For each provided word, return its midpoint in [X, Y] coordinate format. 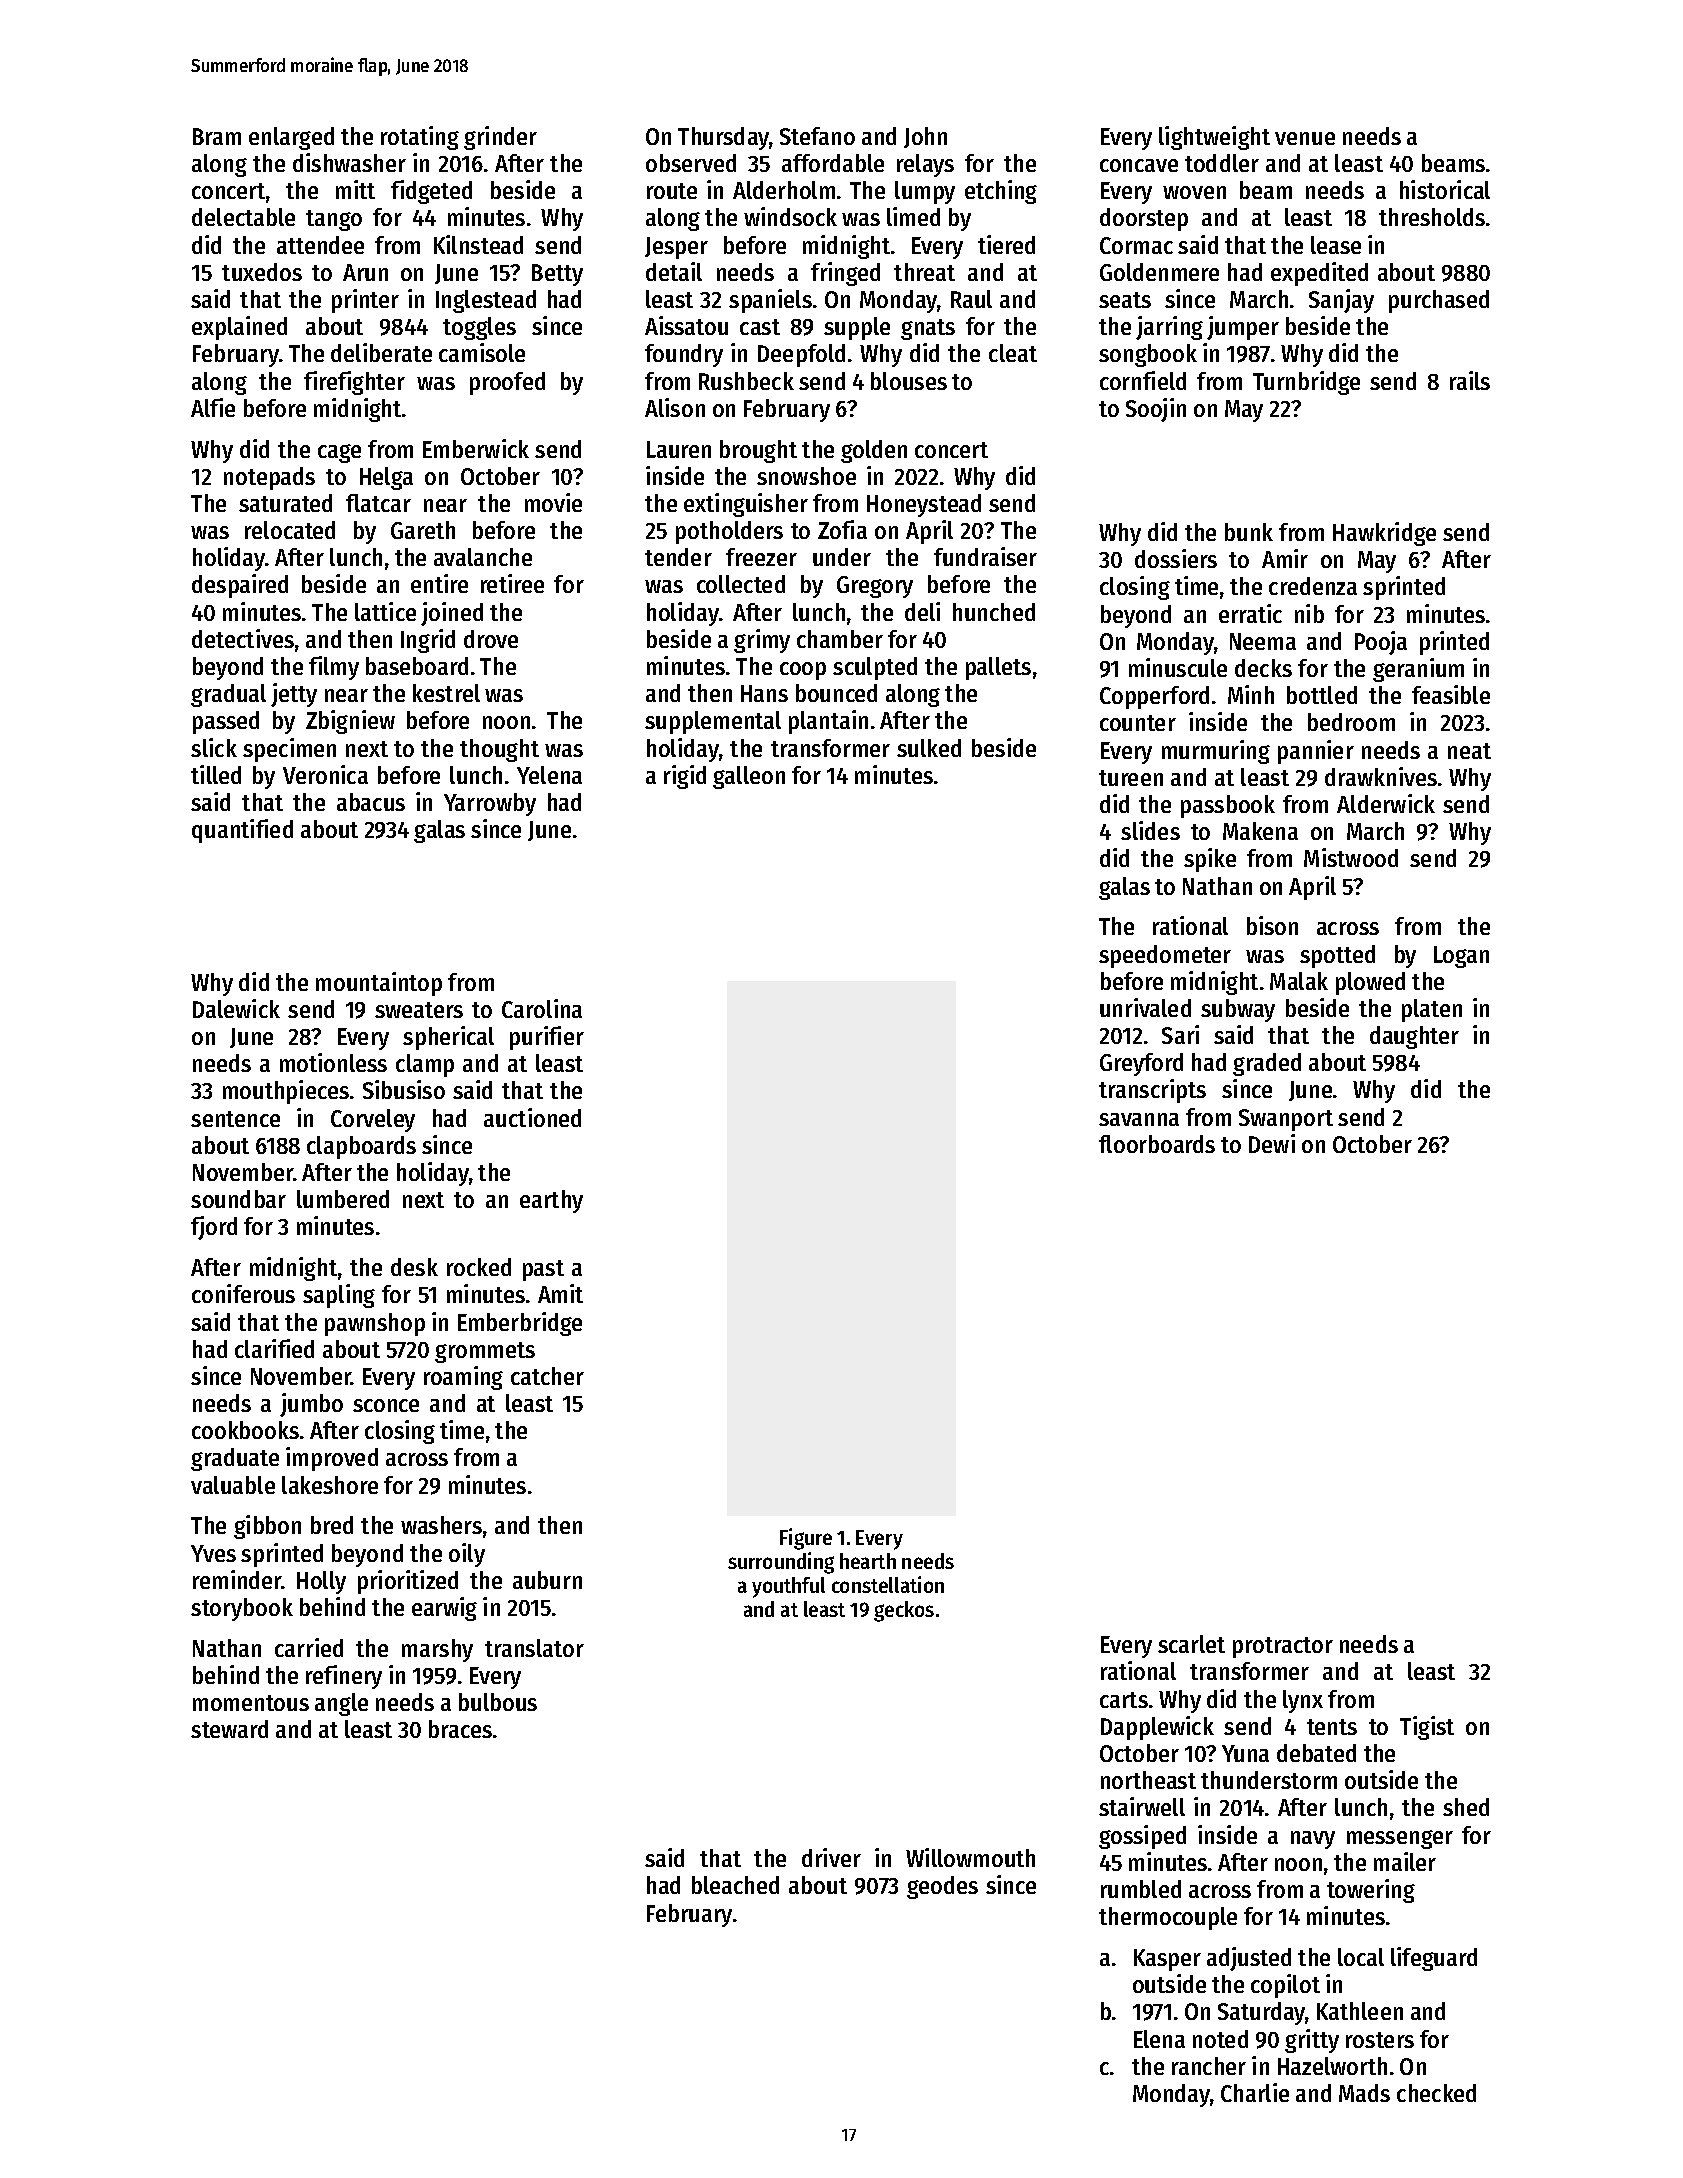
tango [334, 220]
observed [691, 163]
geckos [904, 1611]
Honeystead [924, 505]
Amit [560, 1293]
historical [1445, 189]
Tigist [1427, 1728]
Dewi [1272, 1143]
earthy [551, 1201]
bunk [1249, 532]
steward [229, 1729]
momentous [251, 1703]
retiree [512, 583]
